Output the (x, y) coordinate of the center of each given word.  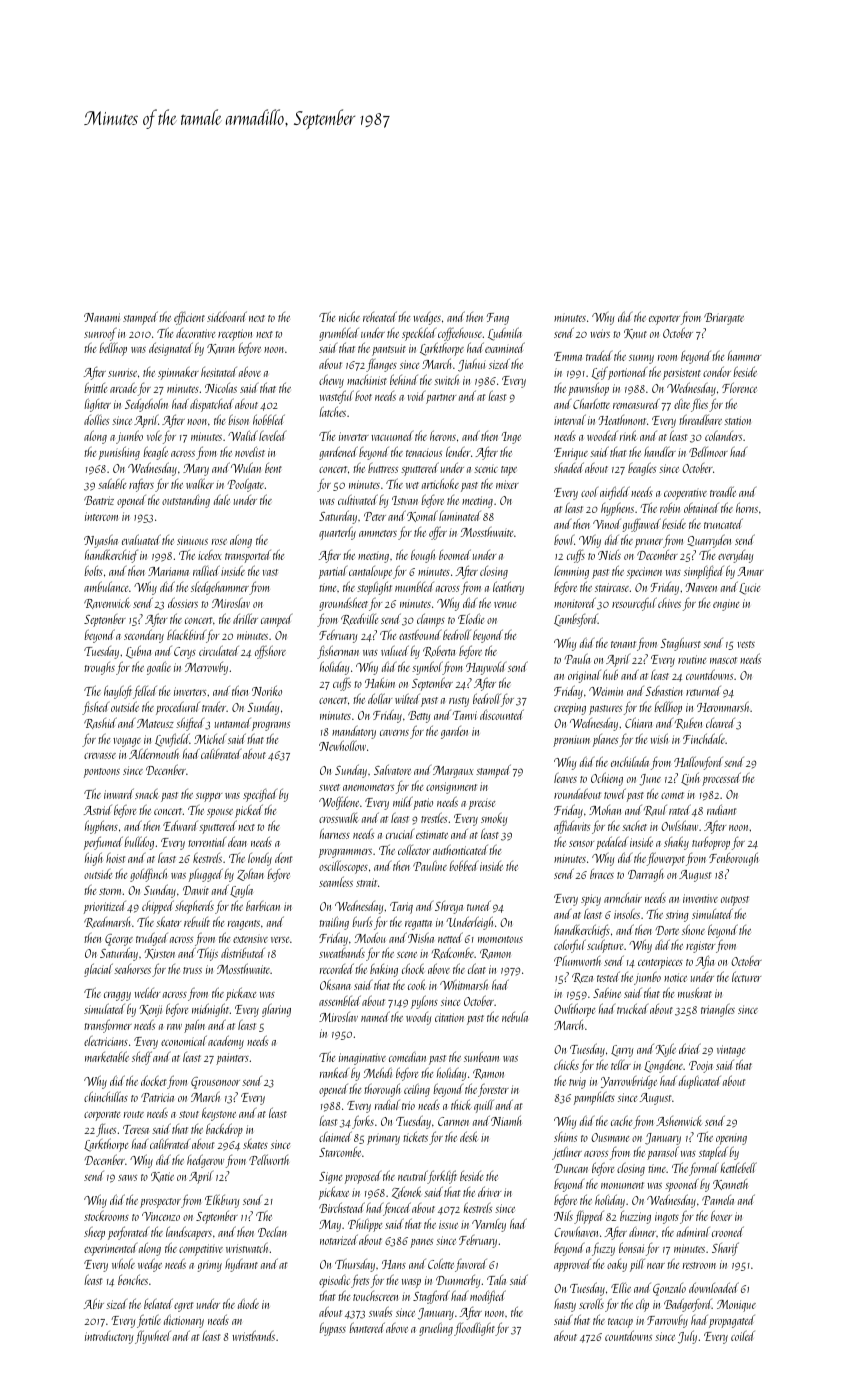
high (94, 859)
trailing (334, 923)
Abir (94, 1303)
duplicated (700, 1082)
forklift (442, 1177)
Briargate (724, 319)
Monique (736, 1306)
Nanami (102, 317)
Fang (498, 319)
